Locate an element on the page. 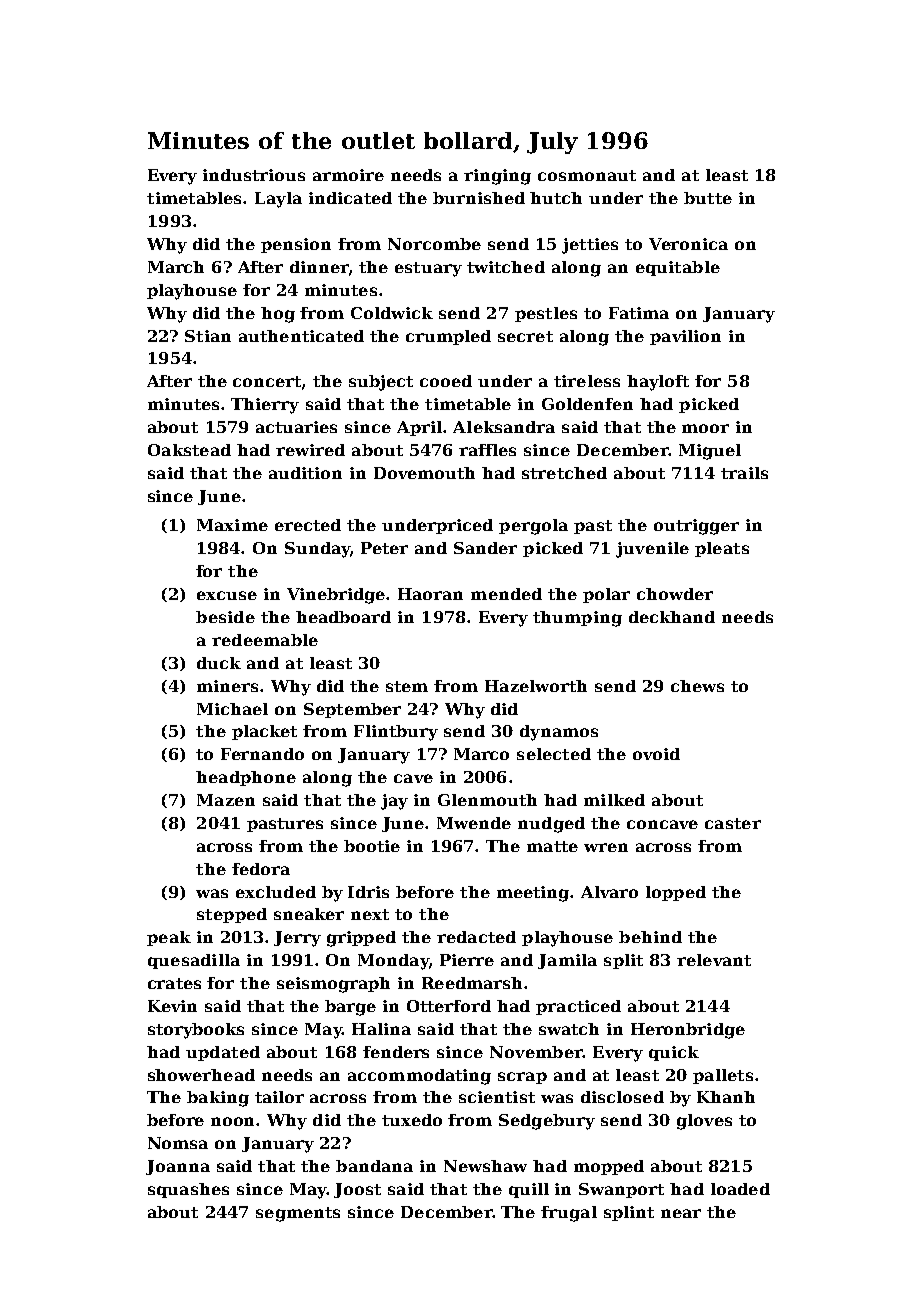 Image resolution: width=924 pixels, height=1314 pixels. pleats is located at coordinates (722, 549).
